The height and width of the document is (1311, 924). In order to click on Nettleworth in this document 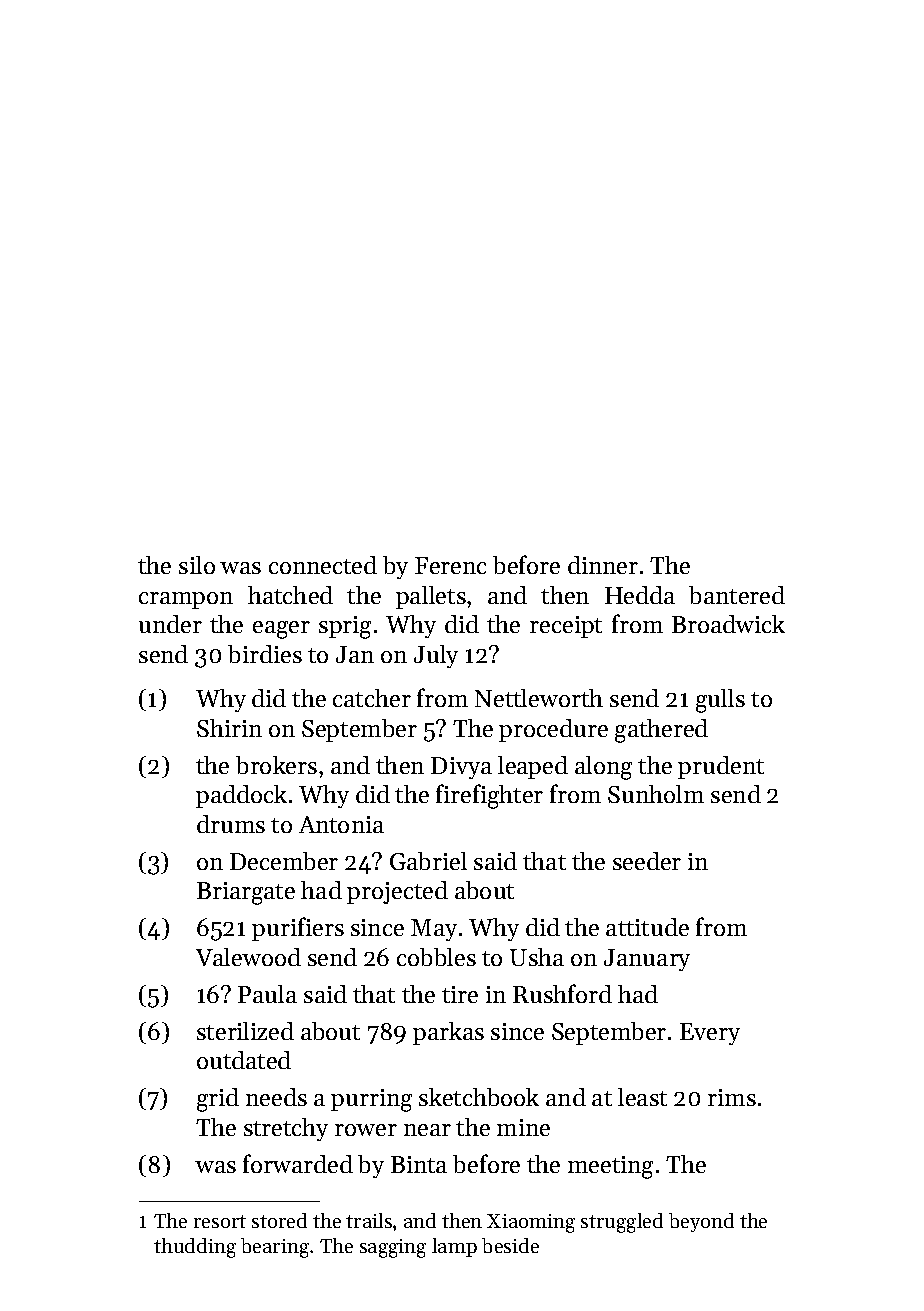, I will do `click(539, 698)`.
